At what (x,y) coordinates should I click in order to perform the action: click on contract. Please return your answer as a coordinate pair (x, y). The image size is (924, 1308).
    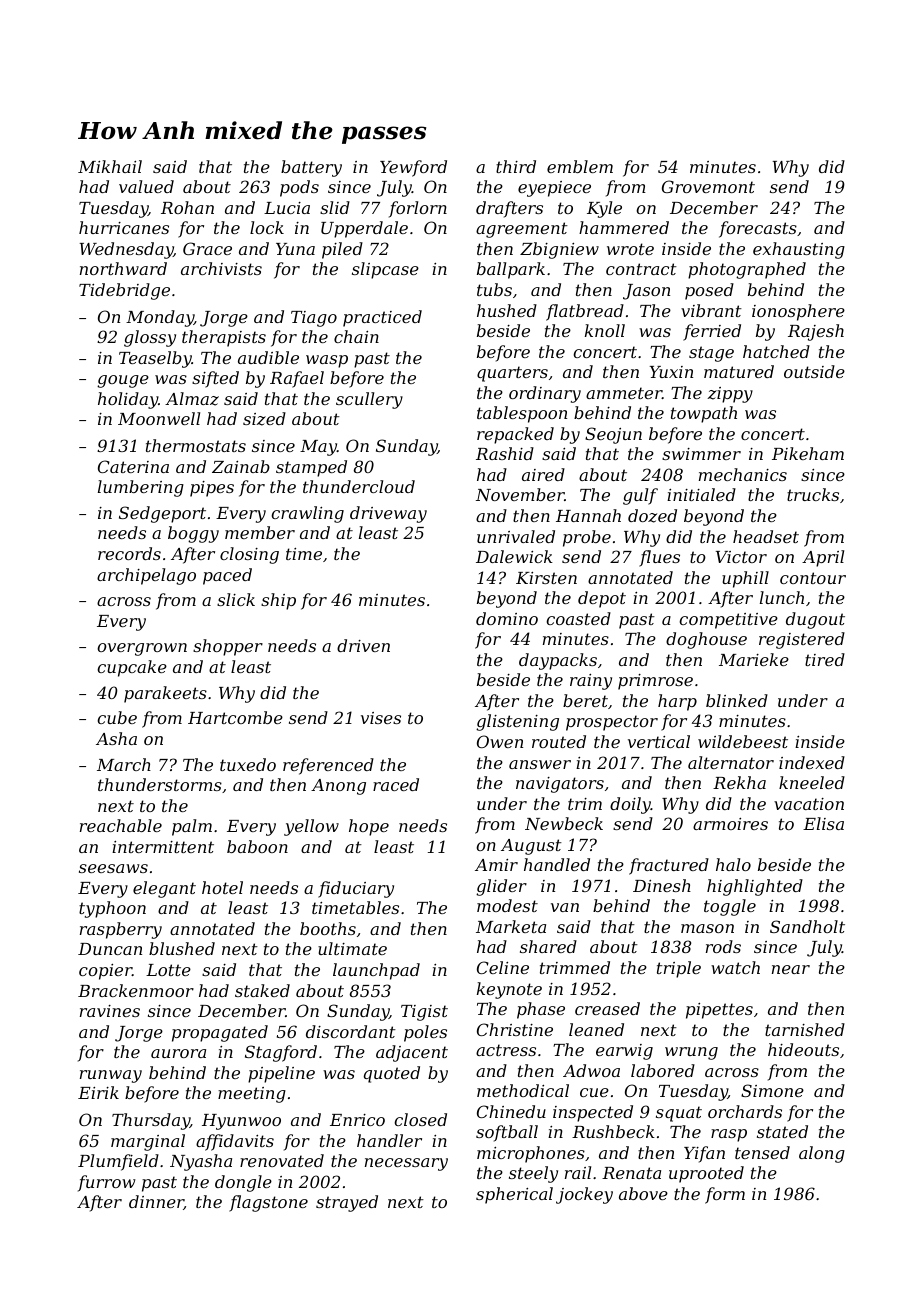
    Looking at the image, I should click on (641, 269).
